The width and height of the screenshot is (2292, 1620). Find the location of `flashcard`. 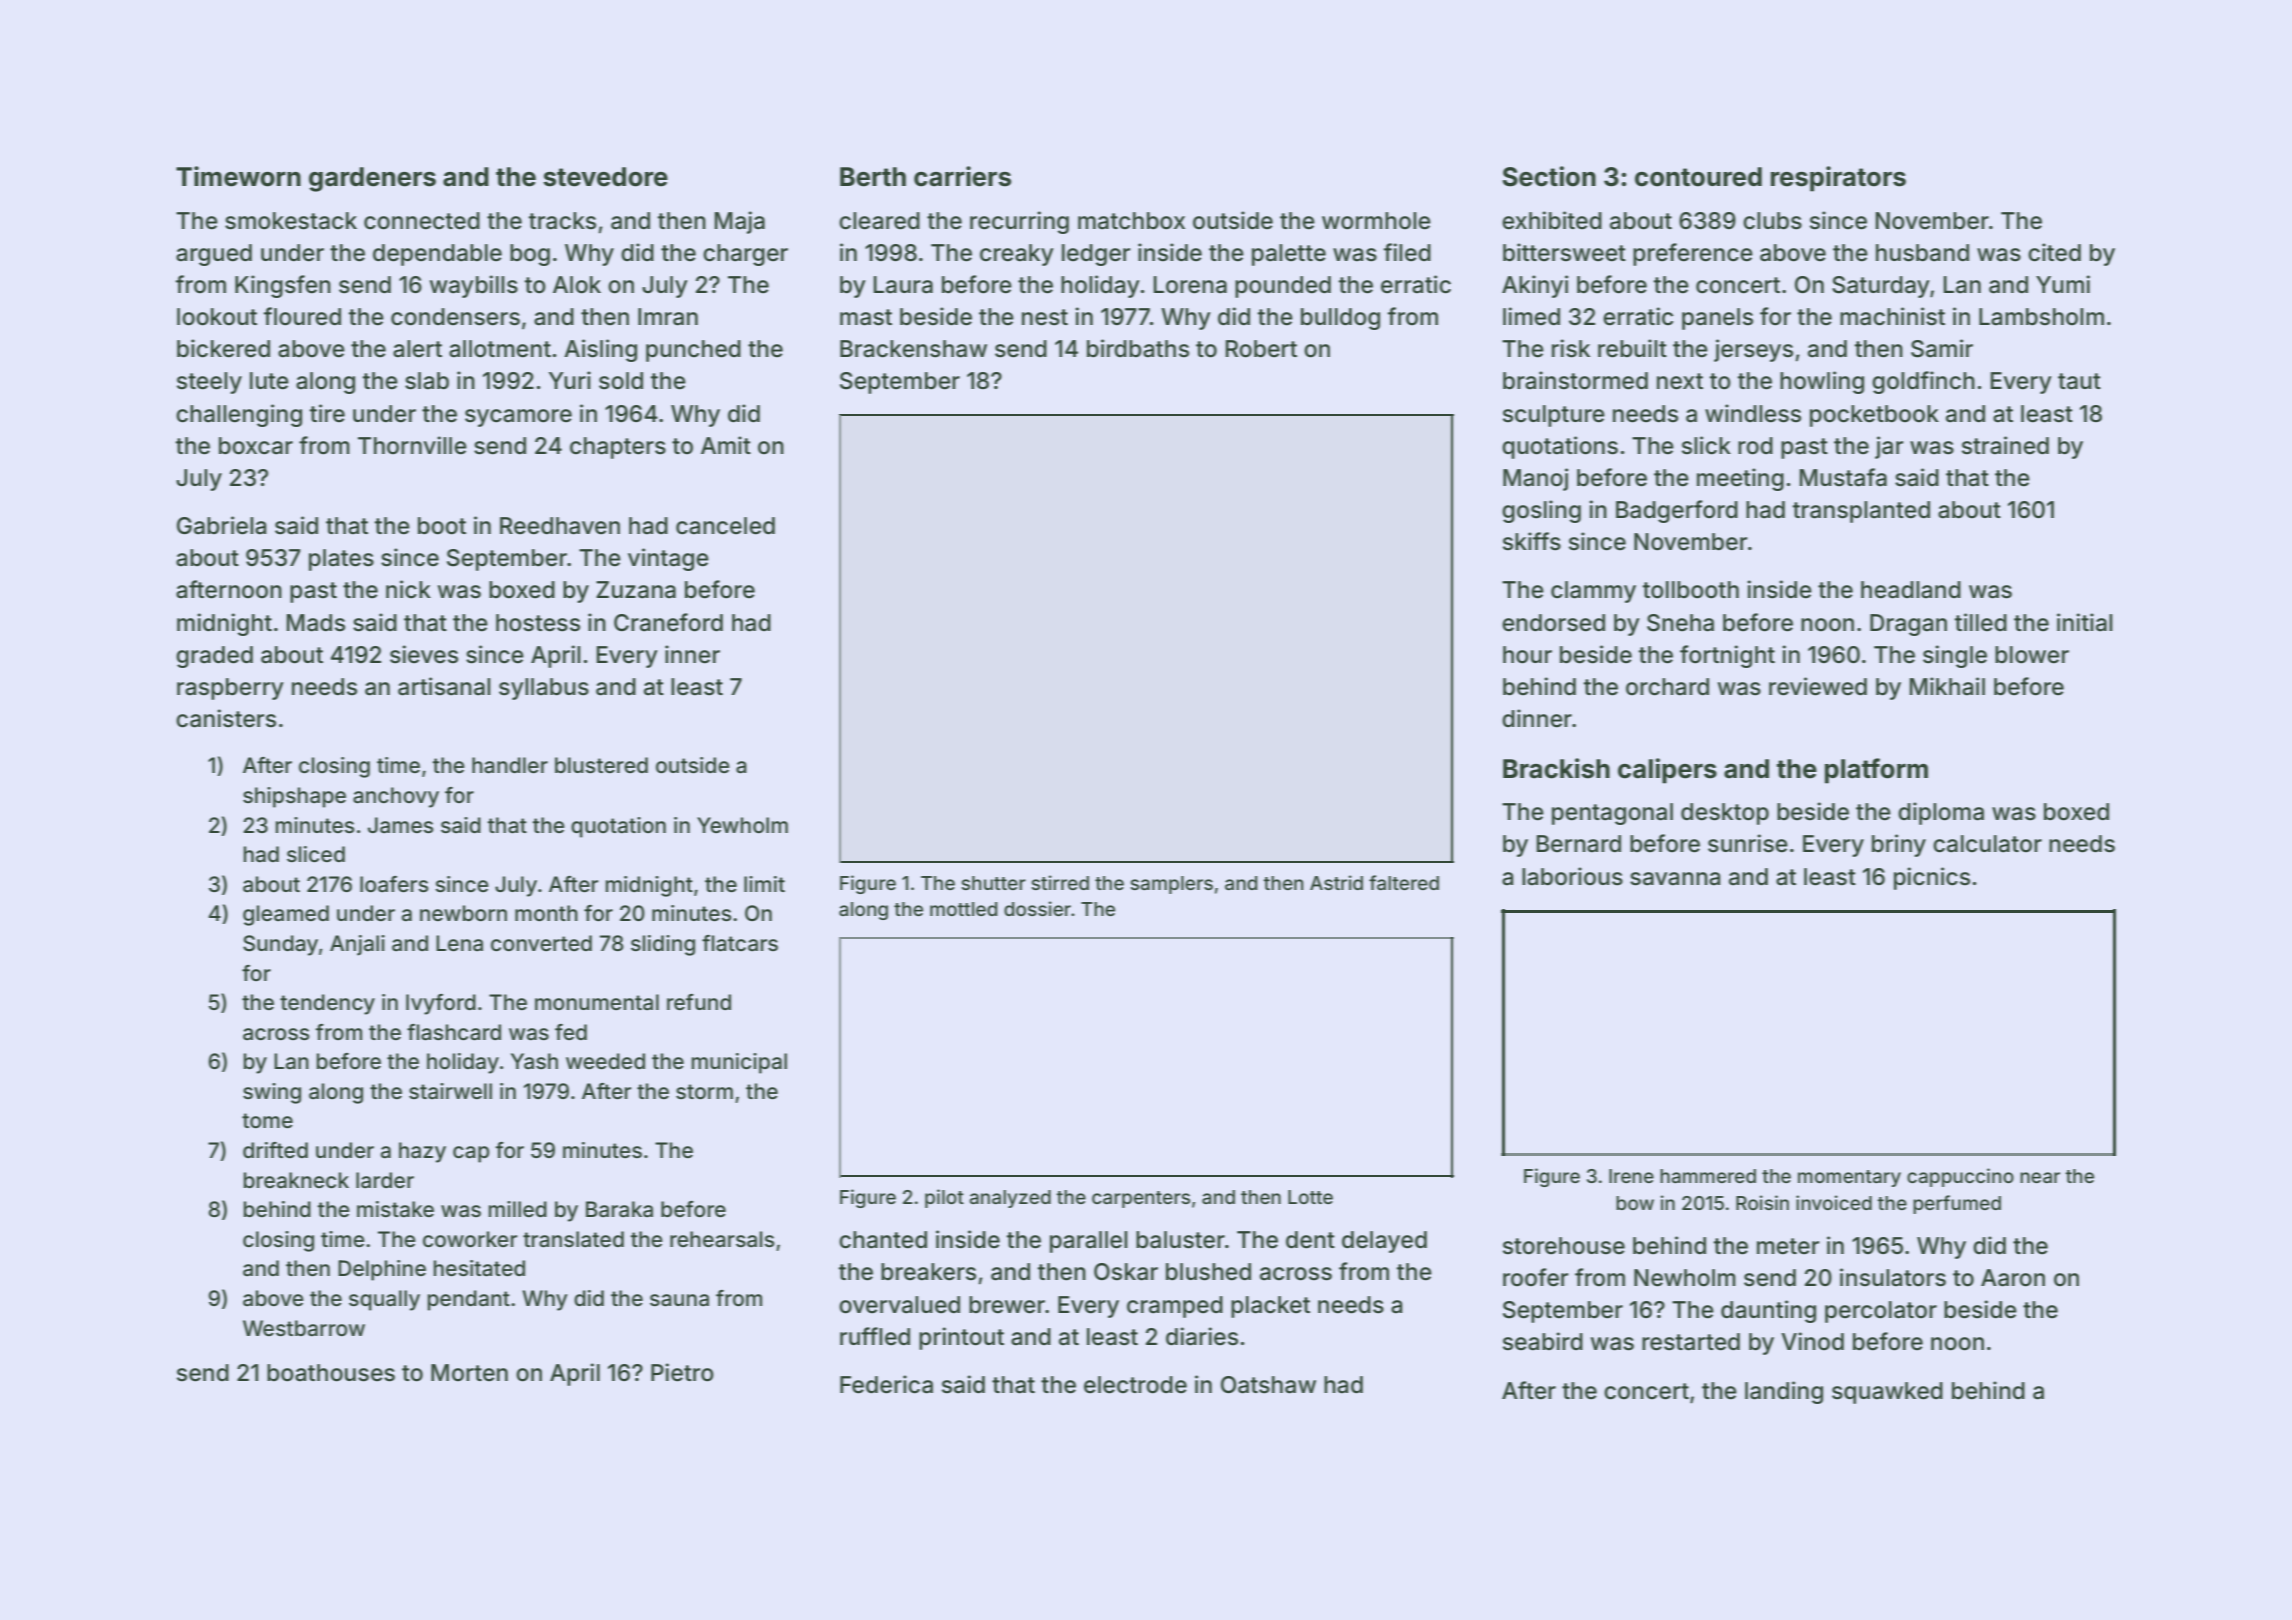

flashcard is located at coordinates (454, 1032).
